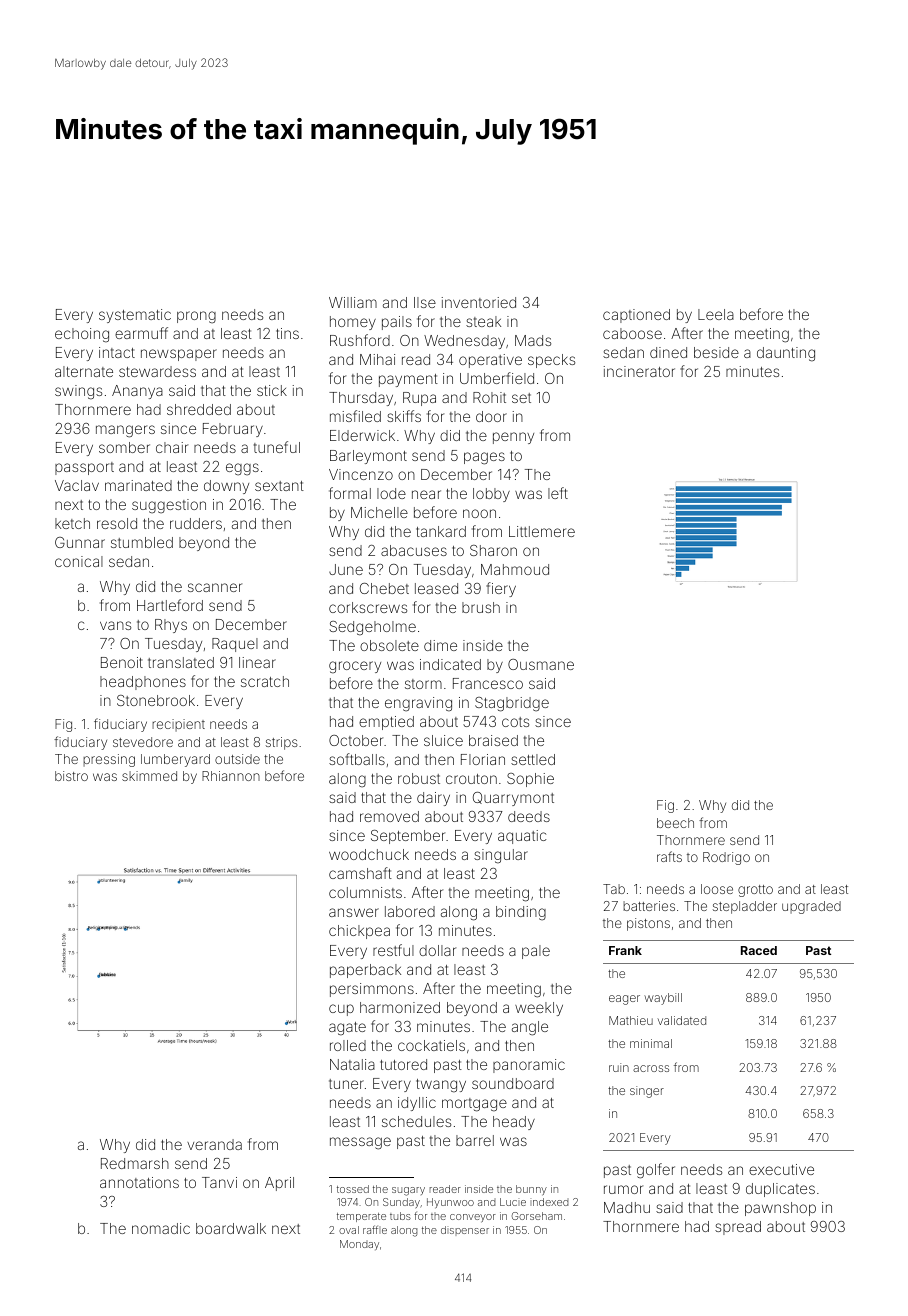  Describe the element at coordinates (433, 799) in the page. I see `dairy` at that location.
